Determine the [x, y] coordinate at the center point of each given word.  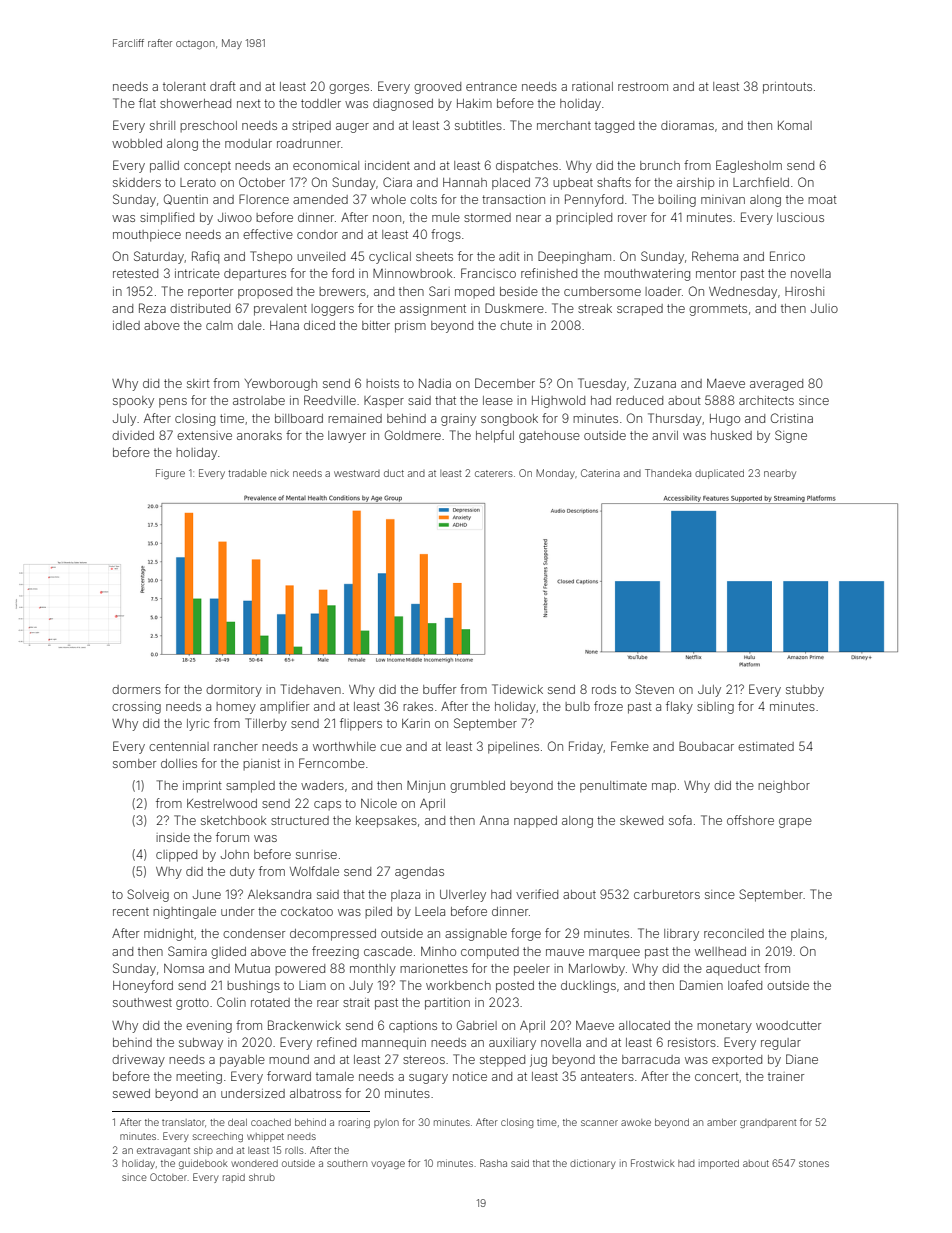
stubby [805, 691]
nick [280, 473]
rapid [234, 1178]
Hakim [474, 103]
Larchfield [761, 182]
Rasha [493, 1163]
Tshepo [271, 257]
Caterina [600, 473]
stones [814, 1163]
